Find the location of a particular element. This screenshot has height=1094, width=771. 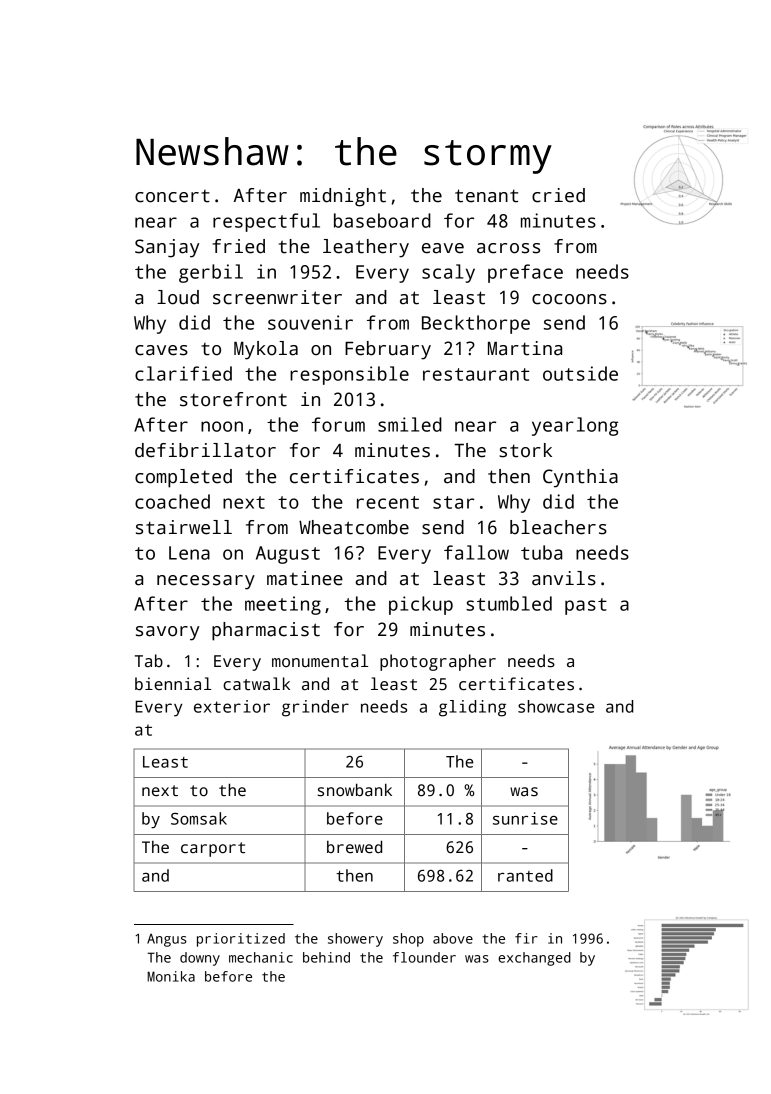

mechanic is located at coordinates (261, 957).
